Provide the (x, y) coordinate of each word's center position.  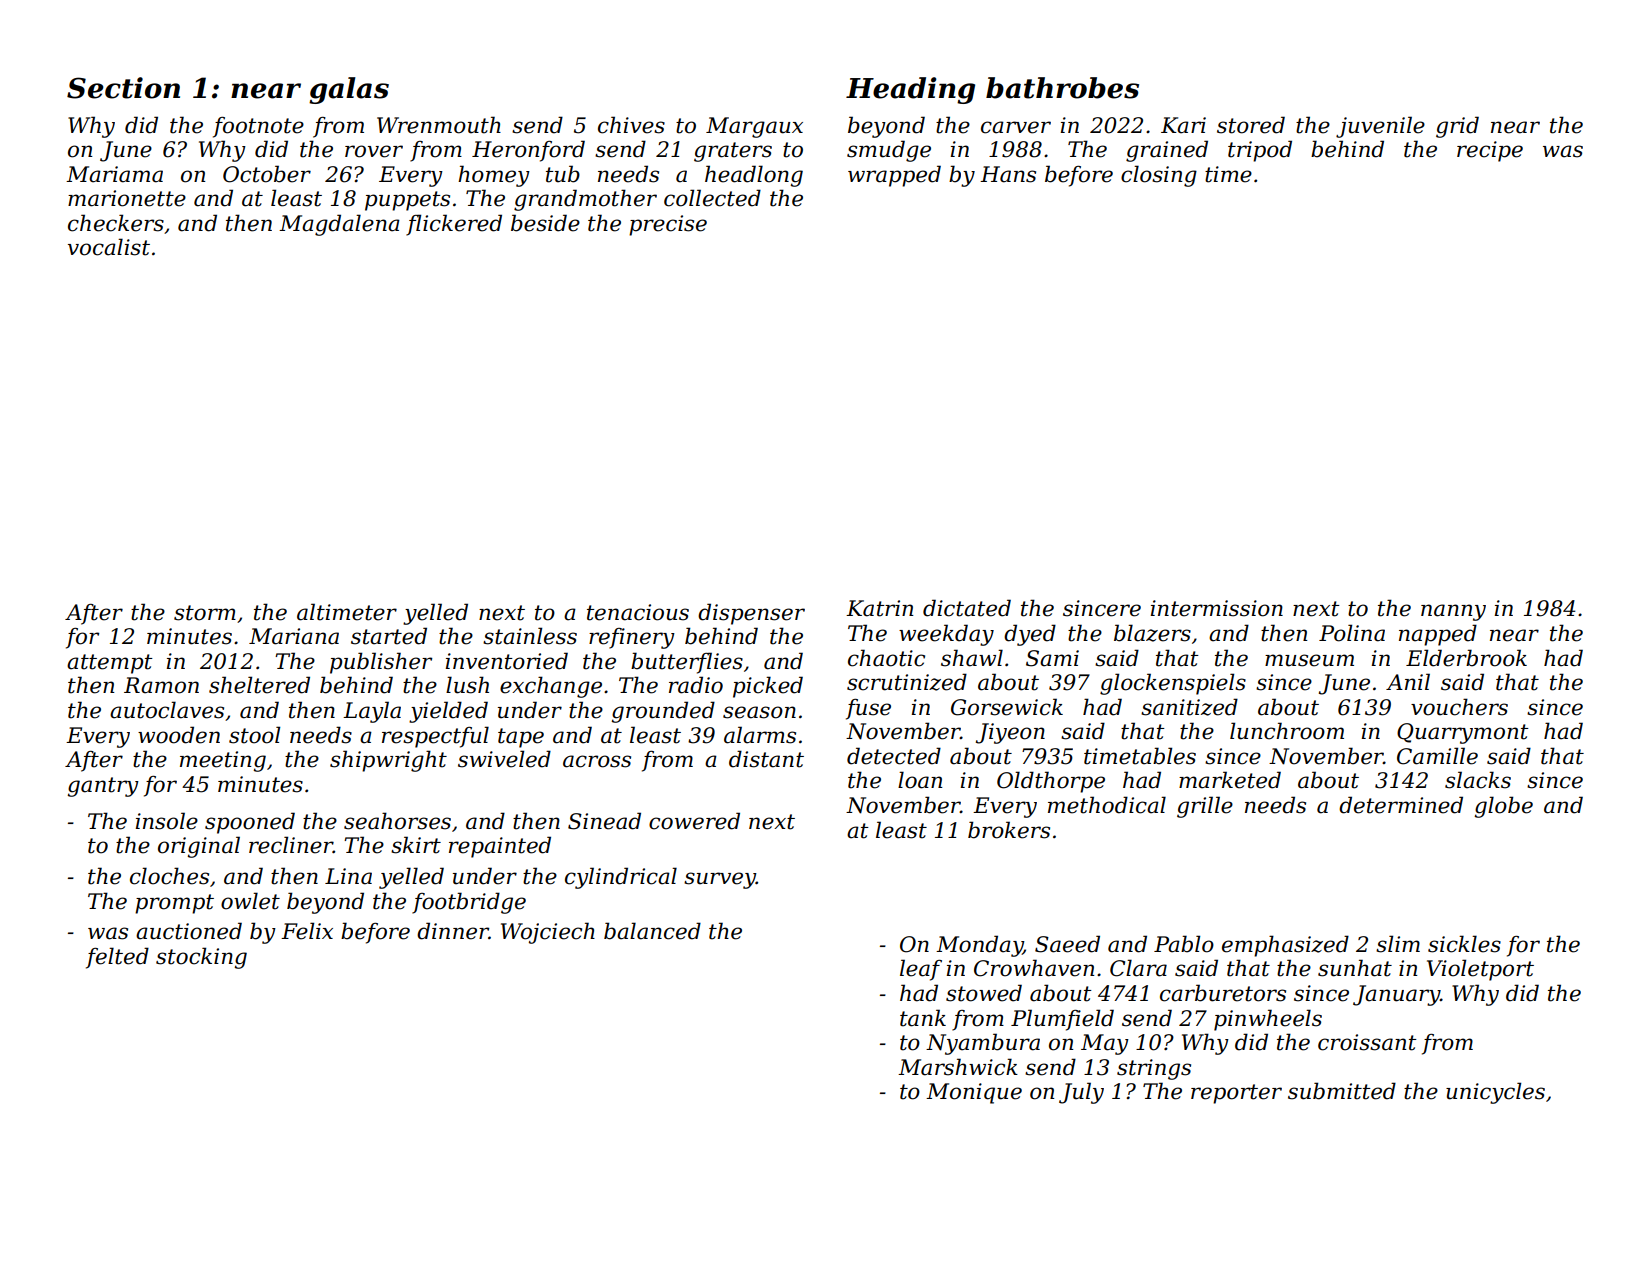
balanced (652, 931)
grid (1457, 127)
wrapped (894, 176)
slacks (1478, 780)
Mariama (114, 174)
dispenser (751, 614)
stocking (201, 958)
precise (668, 225)
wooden (179, 735)
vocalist (109, 247)
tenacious (638, 612)
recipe (1490, 151)
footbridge (469, 903)
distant (766, 759)
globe (1504, 807)
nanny (1453, 612)
